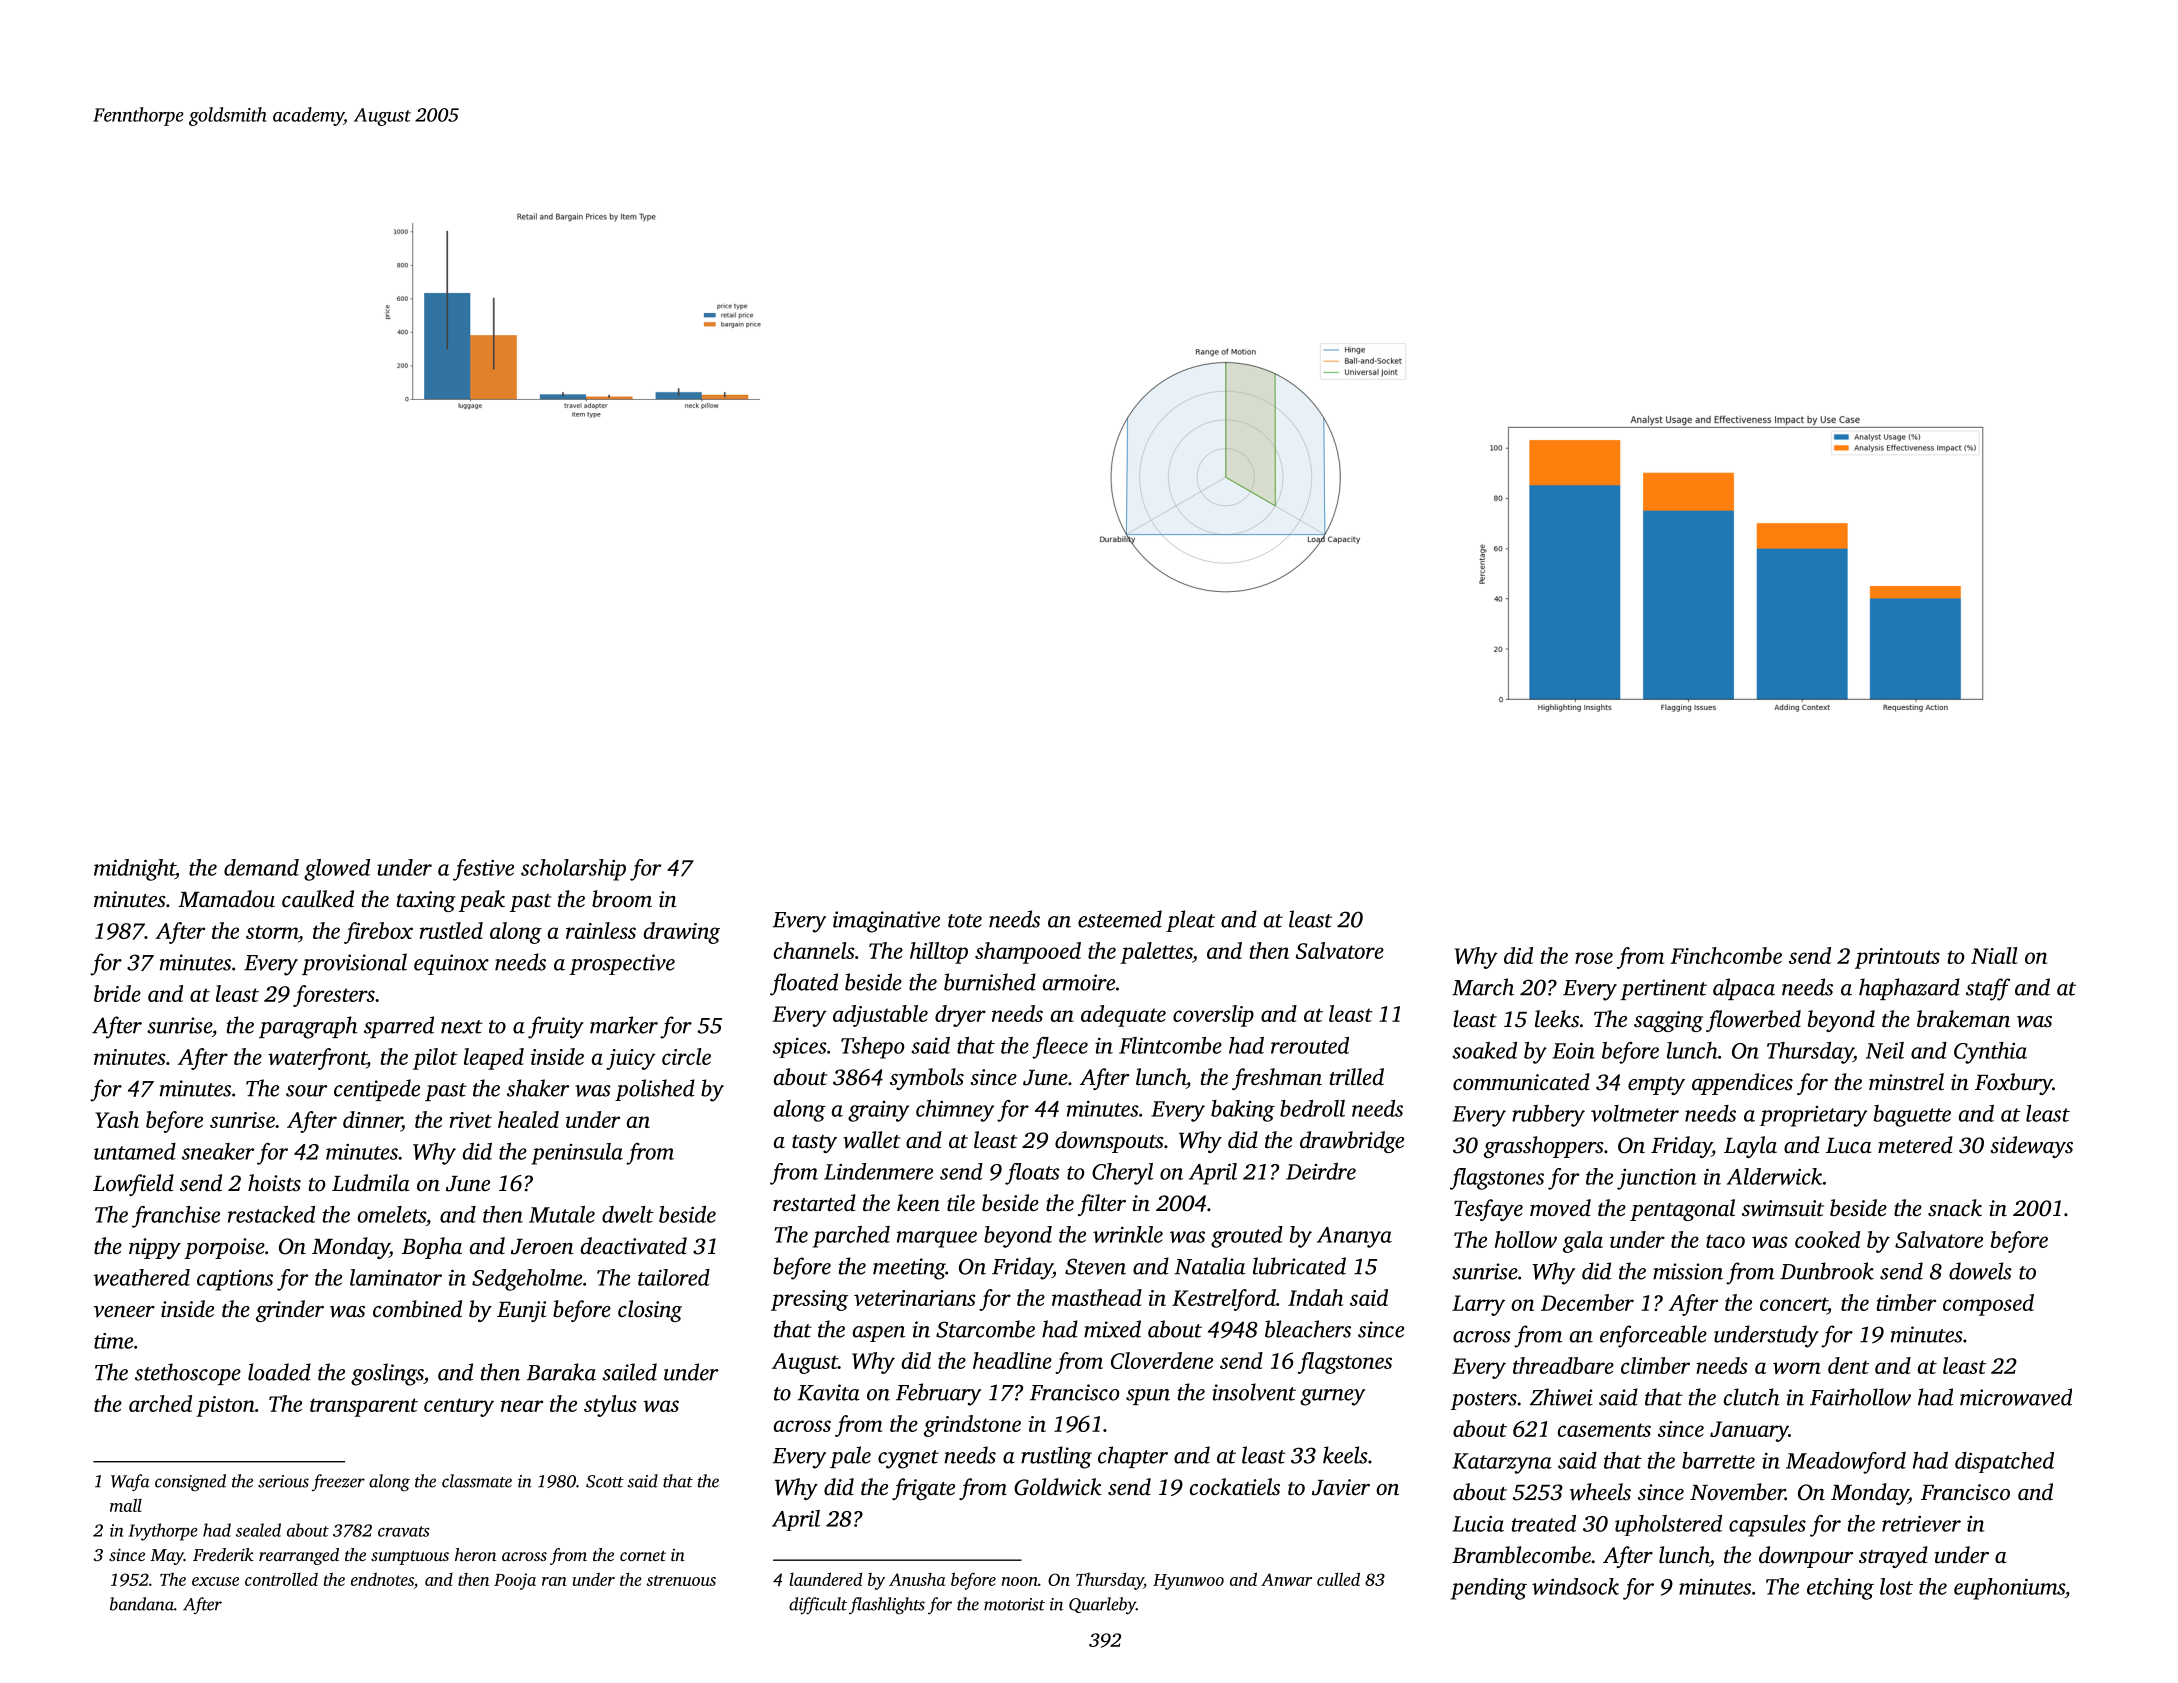 The image size is (2178, 1683). Describe the element at coordinates (272, 932) in the document. I see `storm` at that location.
